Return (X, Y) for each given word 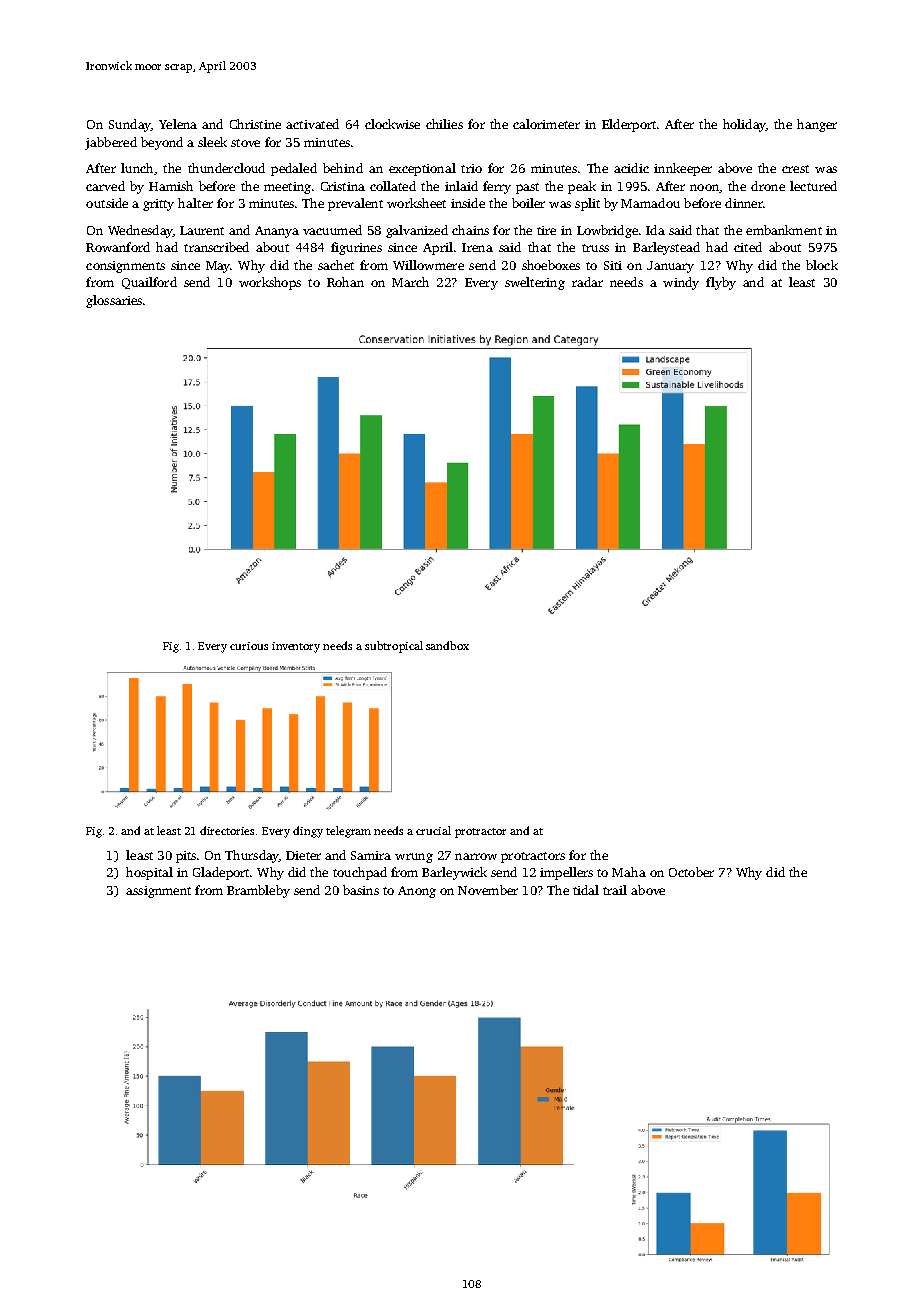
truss (595, 248)
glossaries (114, 301)
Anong (417, 892)
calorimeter (546, 124)
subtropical (394, 647)
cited (748, 247)
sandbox (447, 645)
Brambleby (258, 891)
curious (249, 646)
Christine (255, 124)
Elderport (629, 125)
